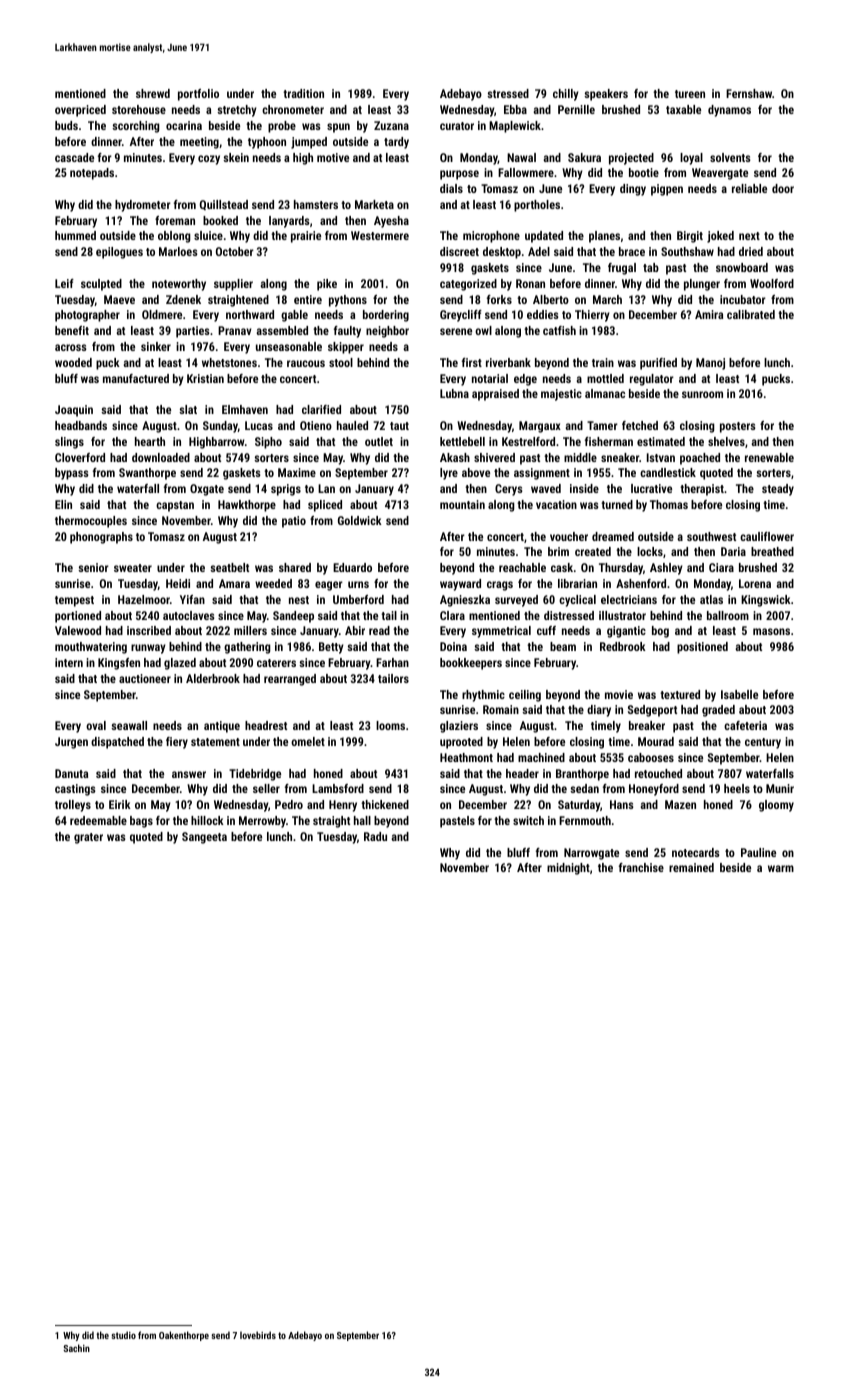 The height and width of the image is (1400, 849). I want to click on Sachin, so click(76, 1348).
